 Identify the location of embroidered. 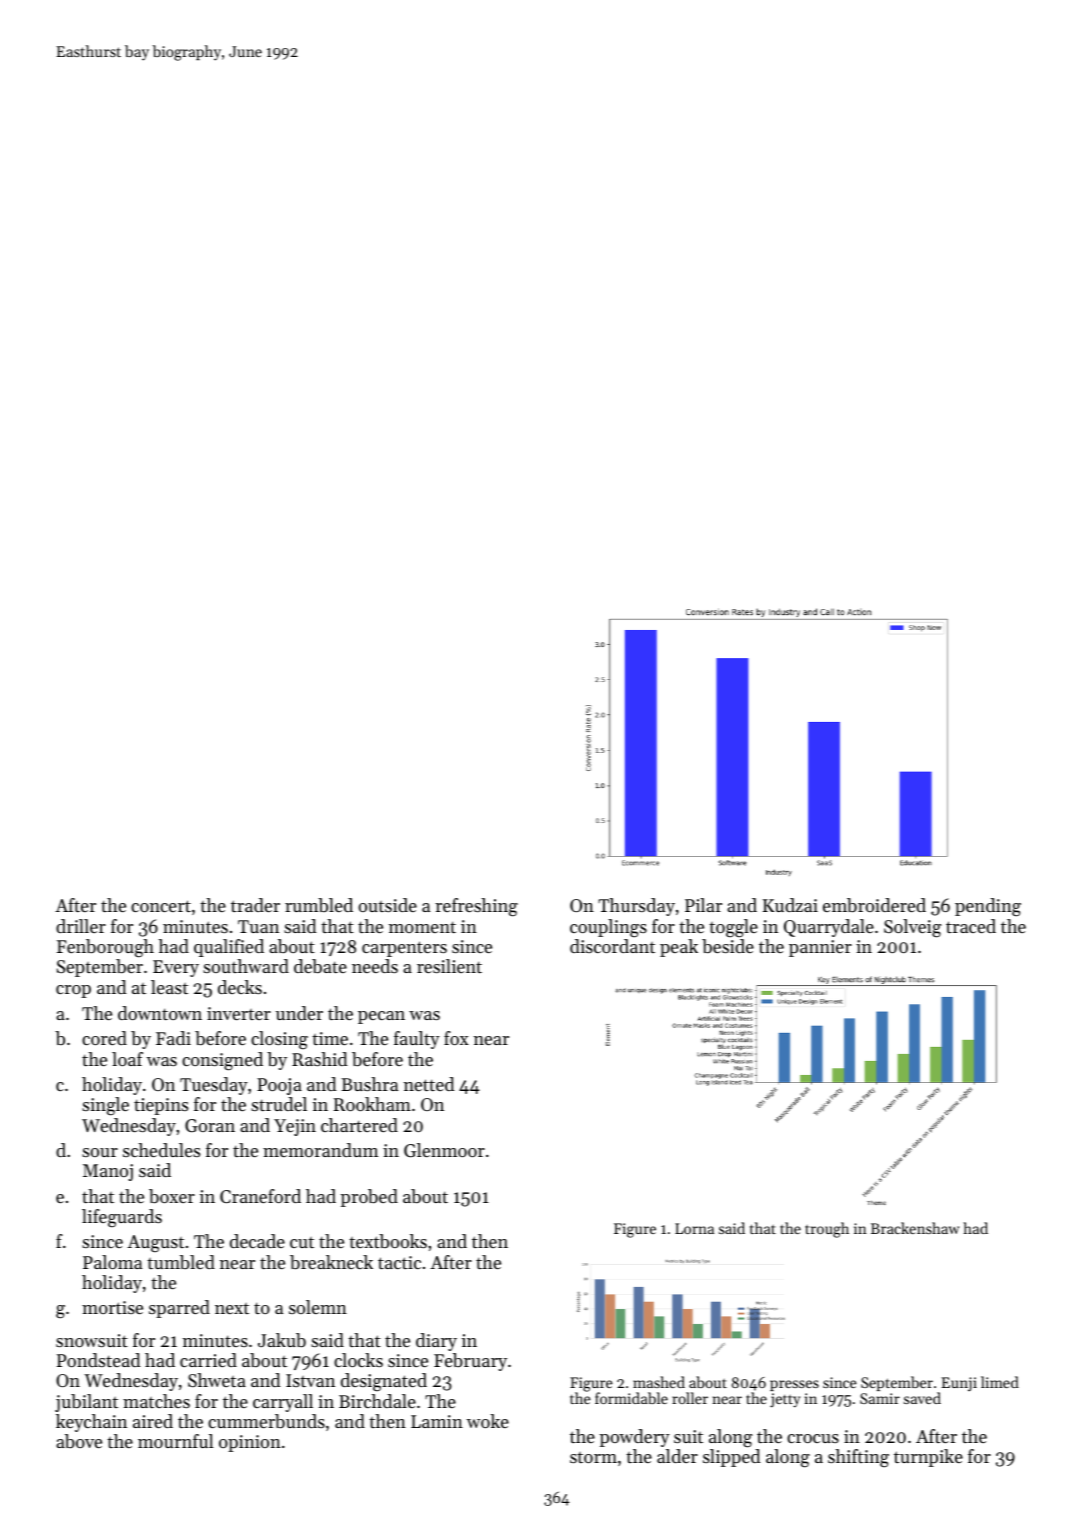
(874, 905).
